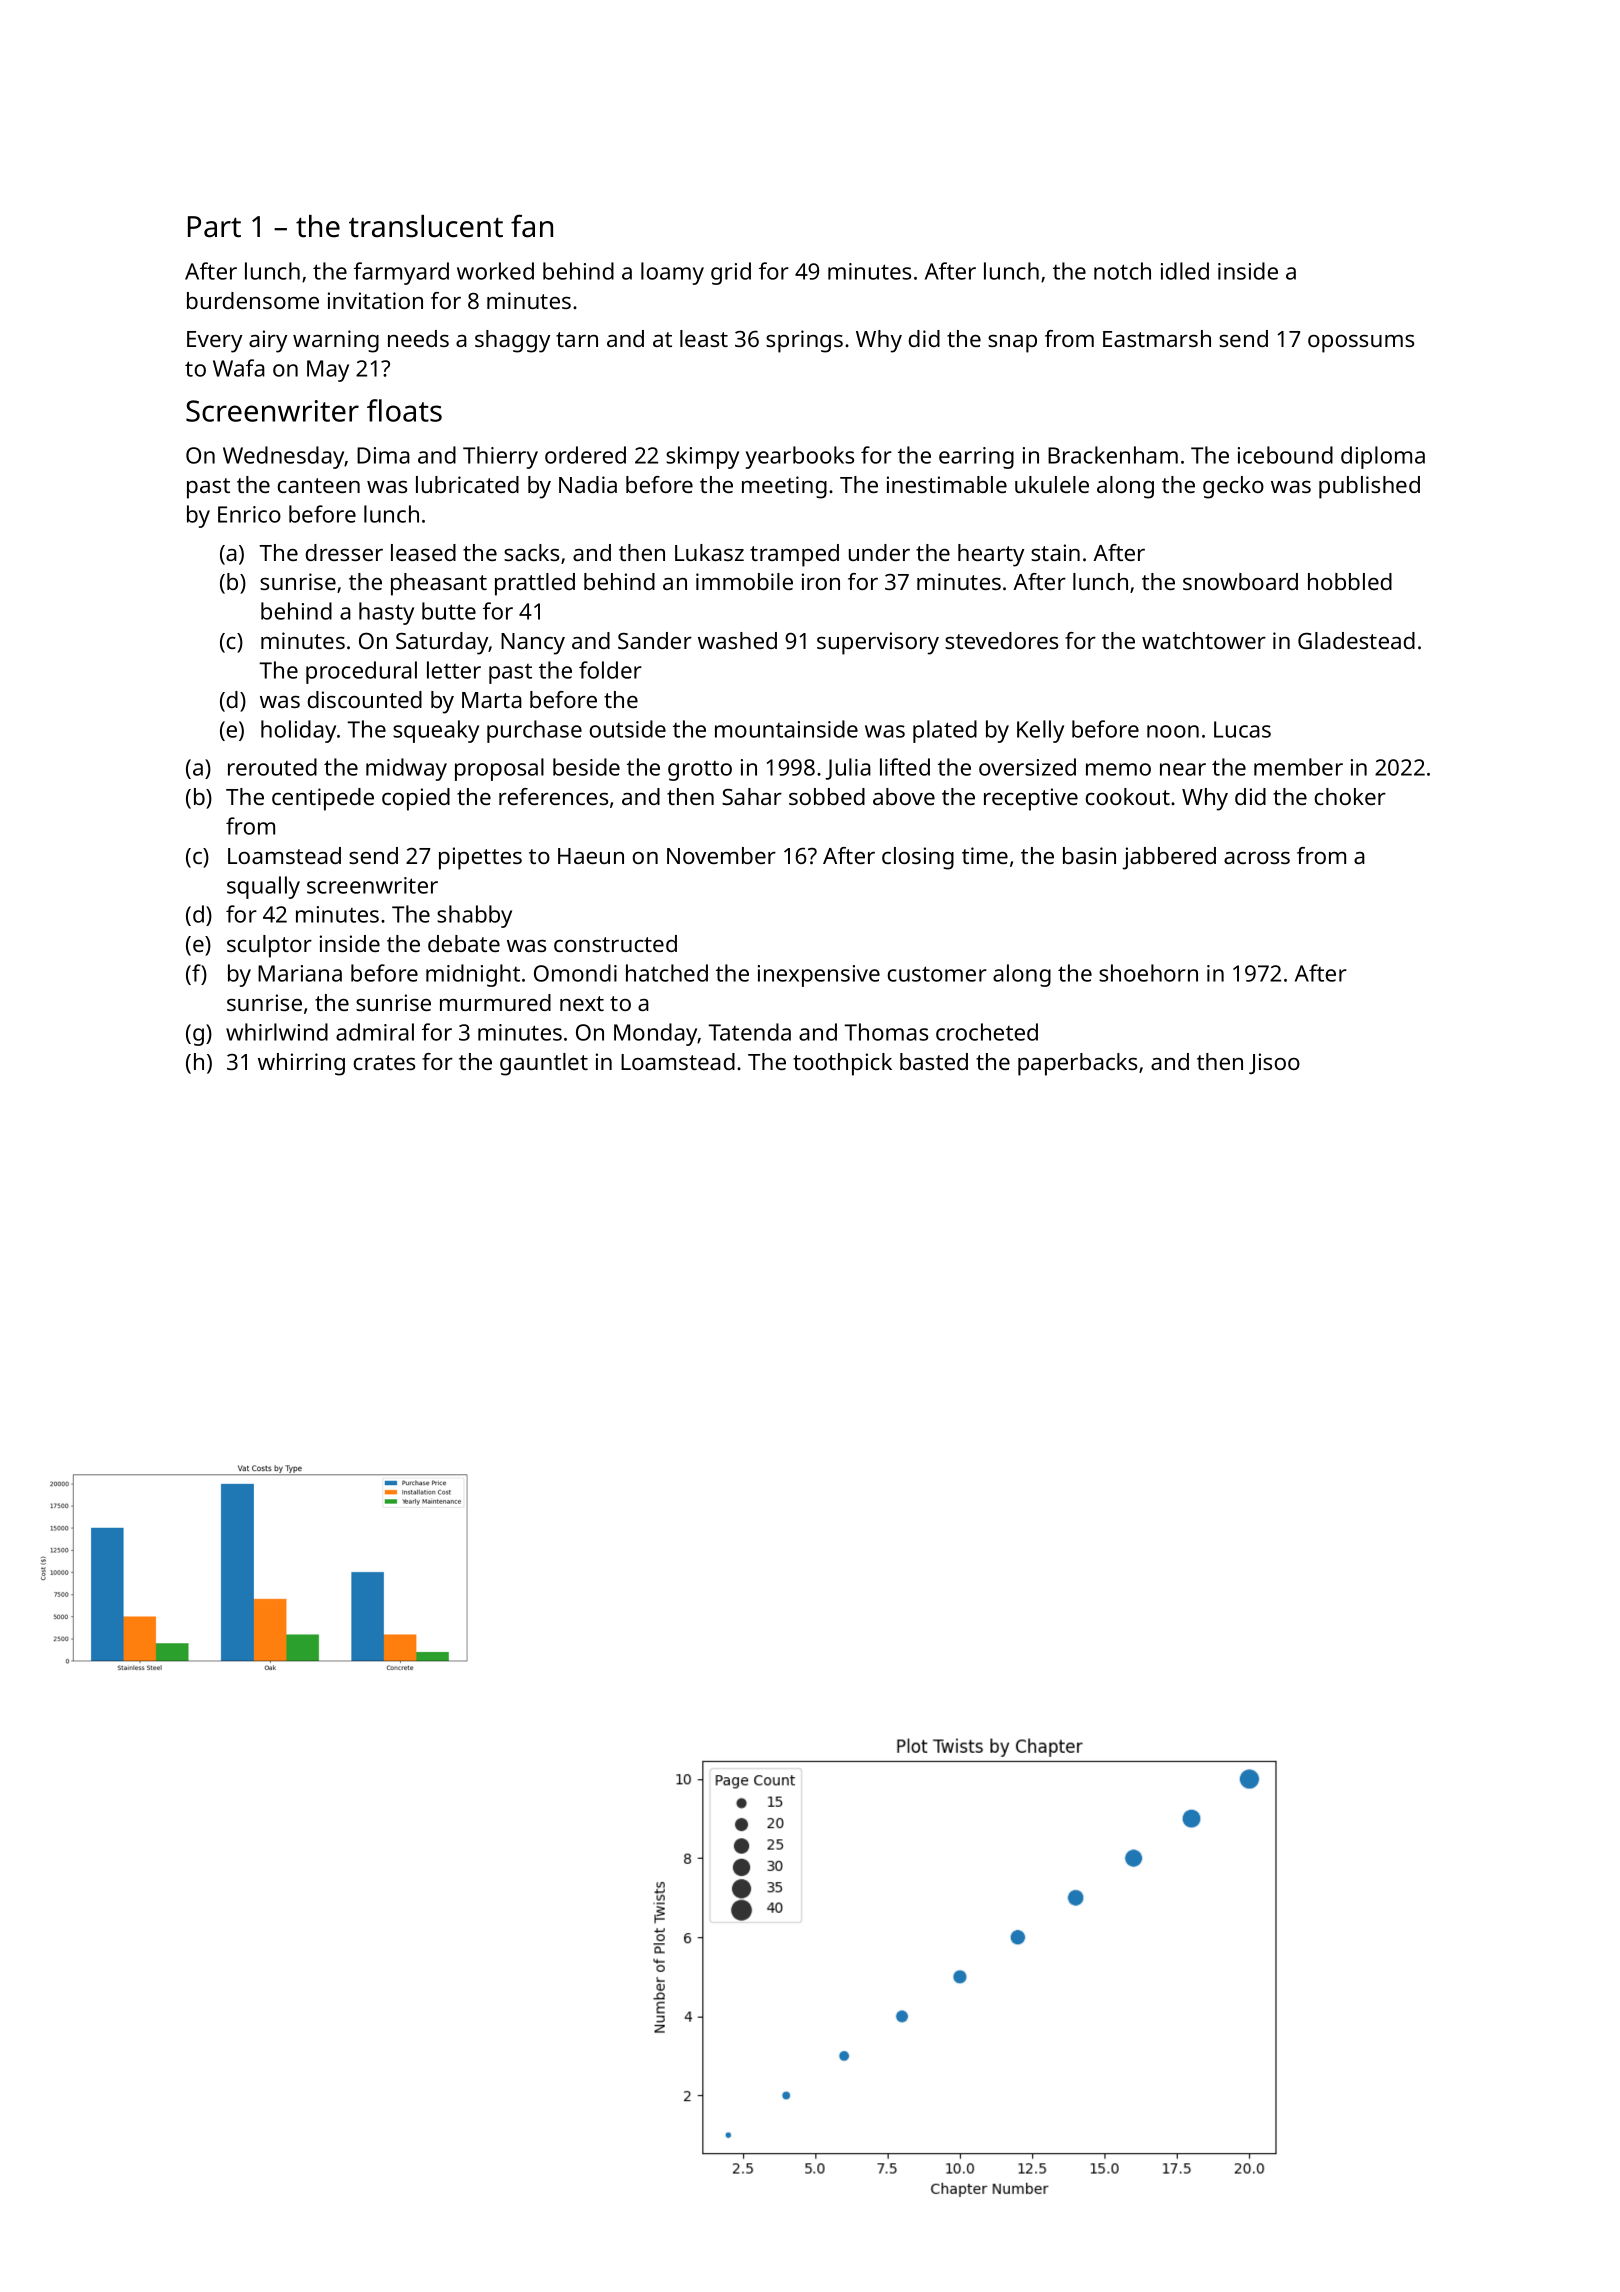 Image resolution: width=1620 pixels, height=2292 pixels. I want to click on procedural, so click(361, 672).
